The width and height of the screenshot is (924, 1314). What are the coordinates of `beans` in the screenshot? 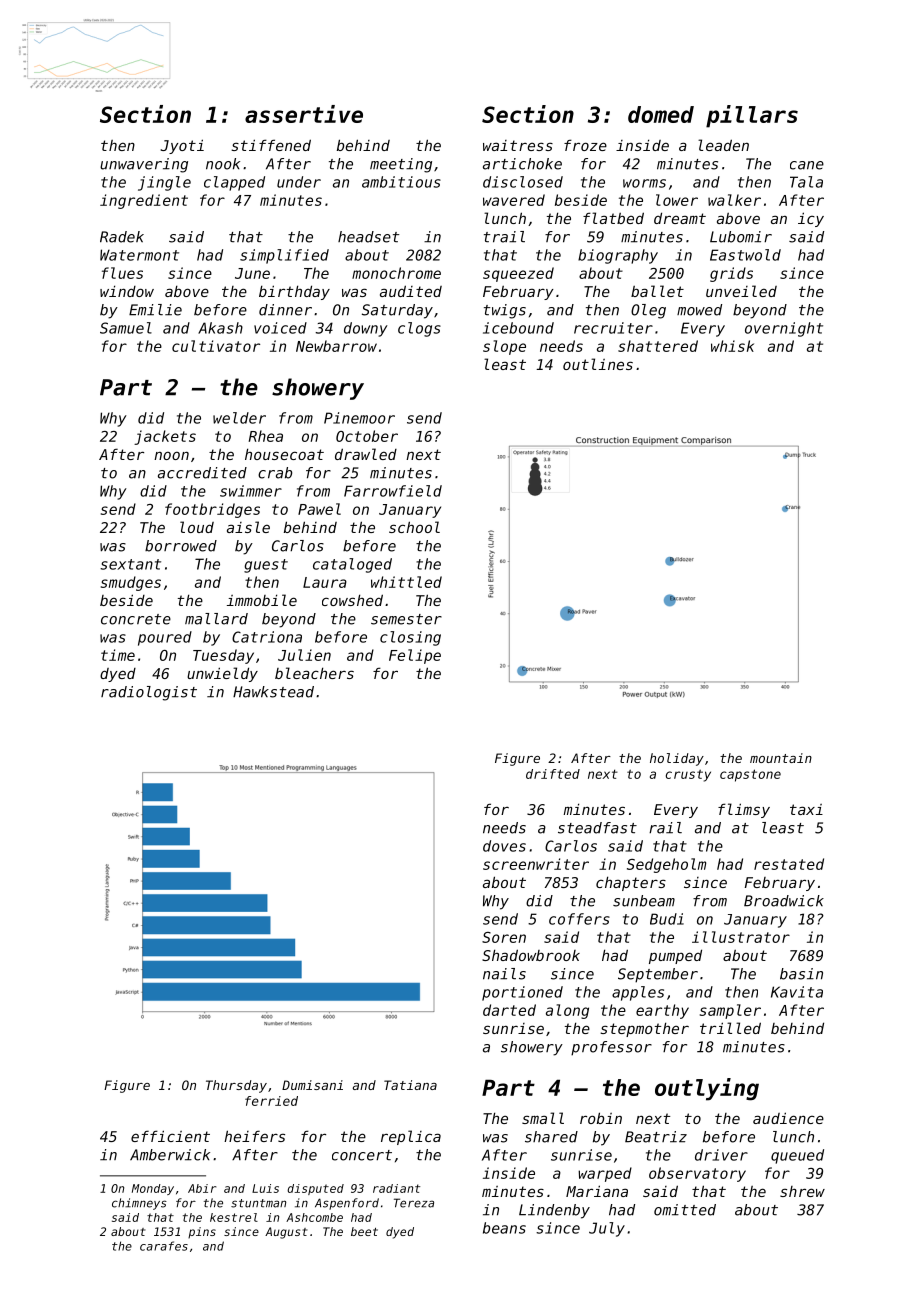 It's located at (504, 1228).
